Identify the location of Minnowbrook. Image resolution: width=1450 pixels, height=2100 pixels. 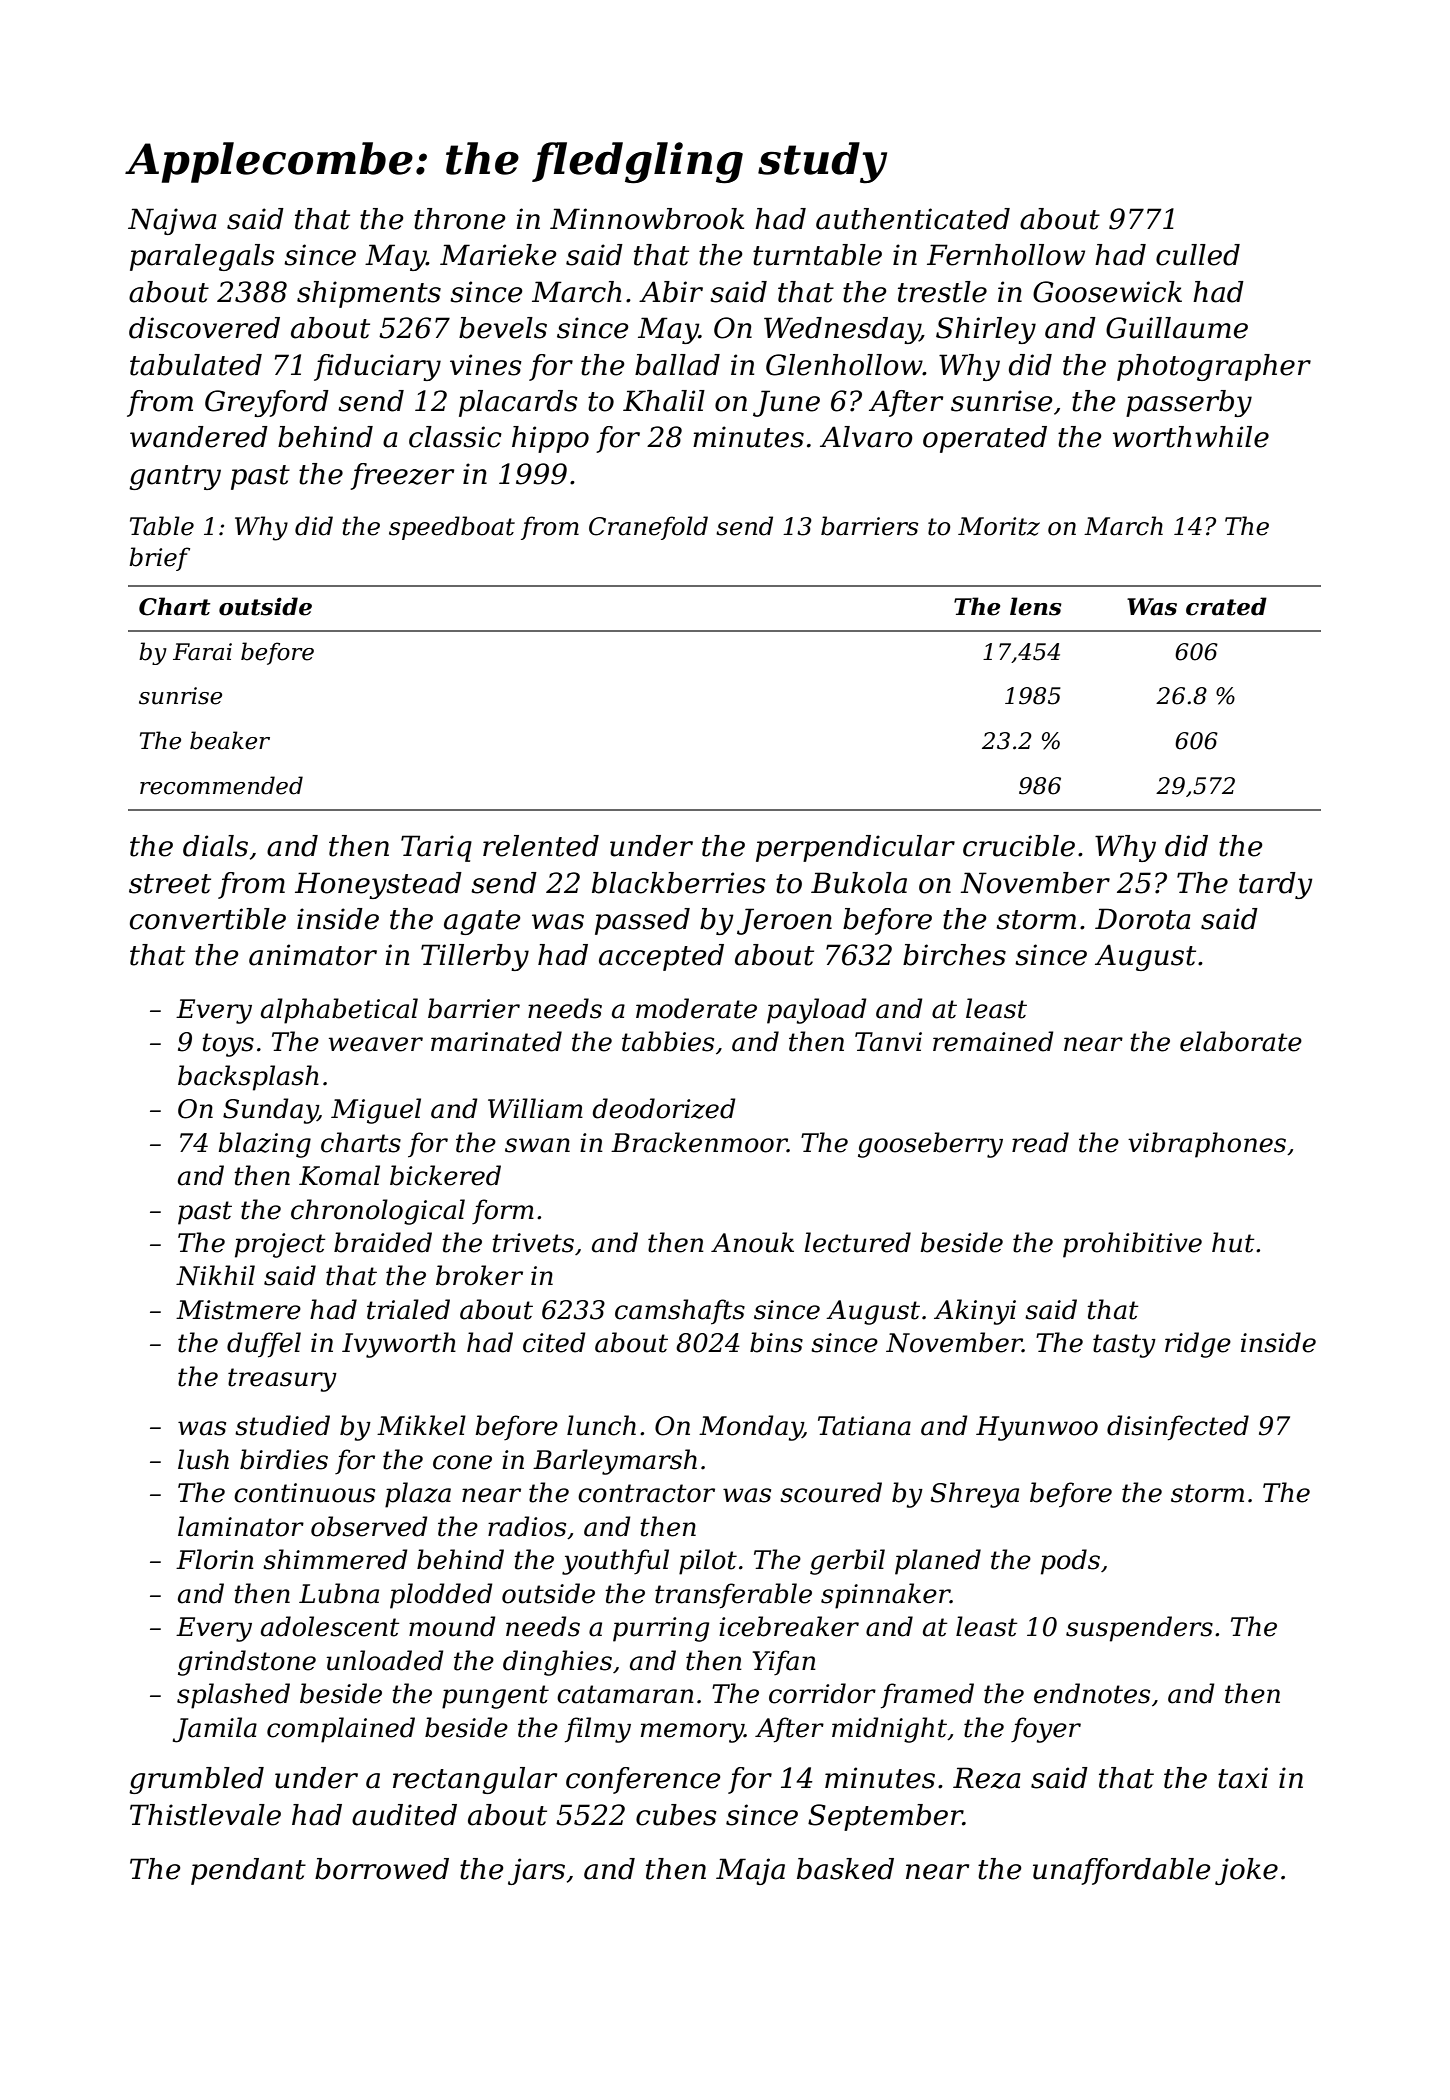
(647, 219).
